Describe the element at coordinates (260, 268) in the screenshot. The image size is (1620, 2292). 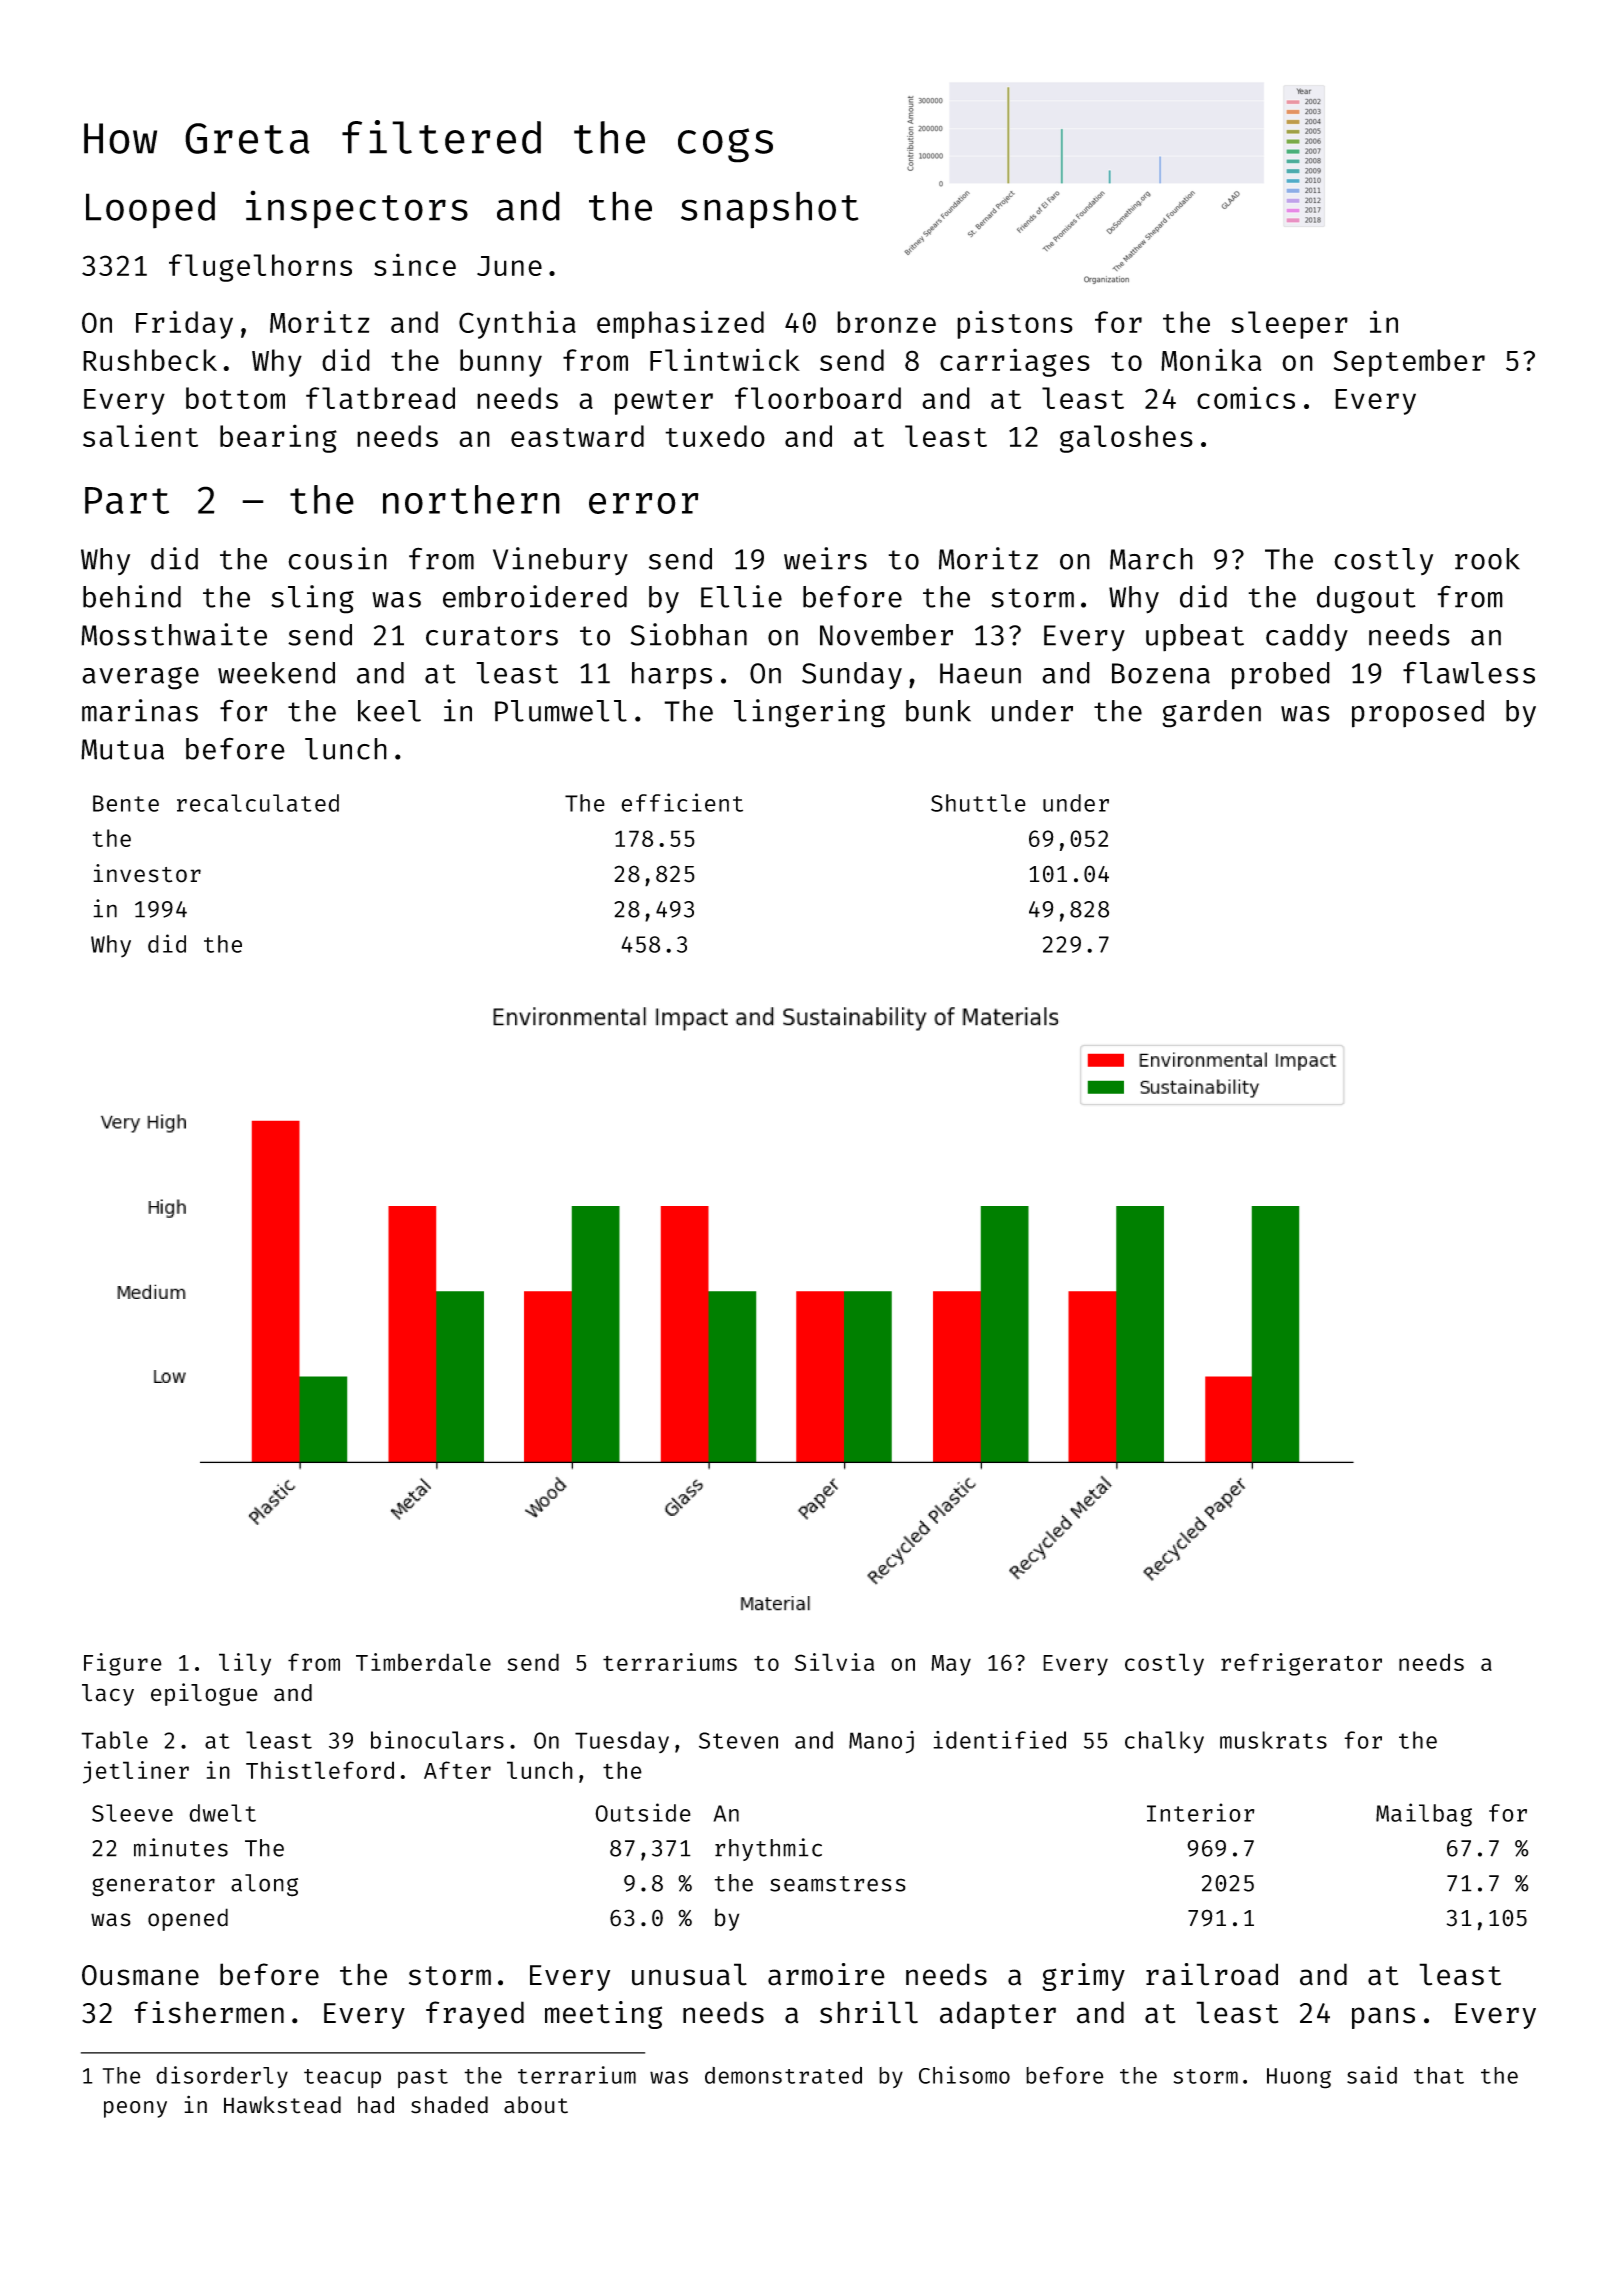
I see `flugelhorns` at that location.
